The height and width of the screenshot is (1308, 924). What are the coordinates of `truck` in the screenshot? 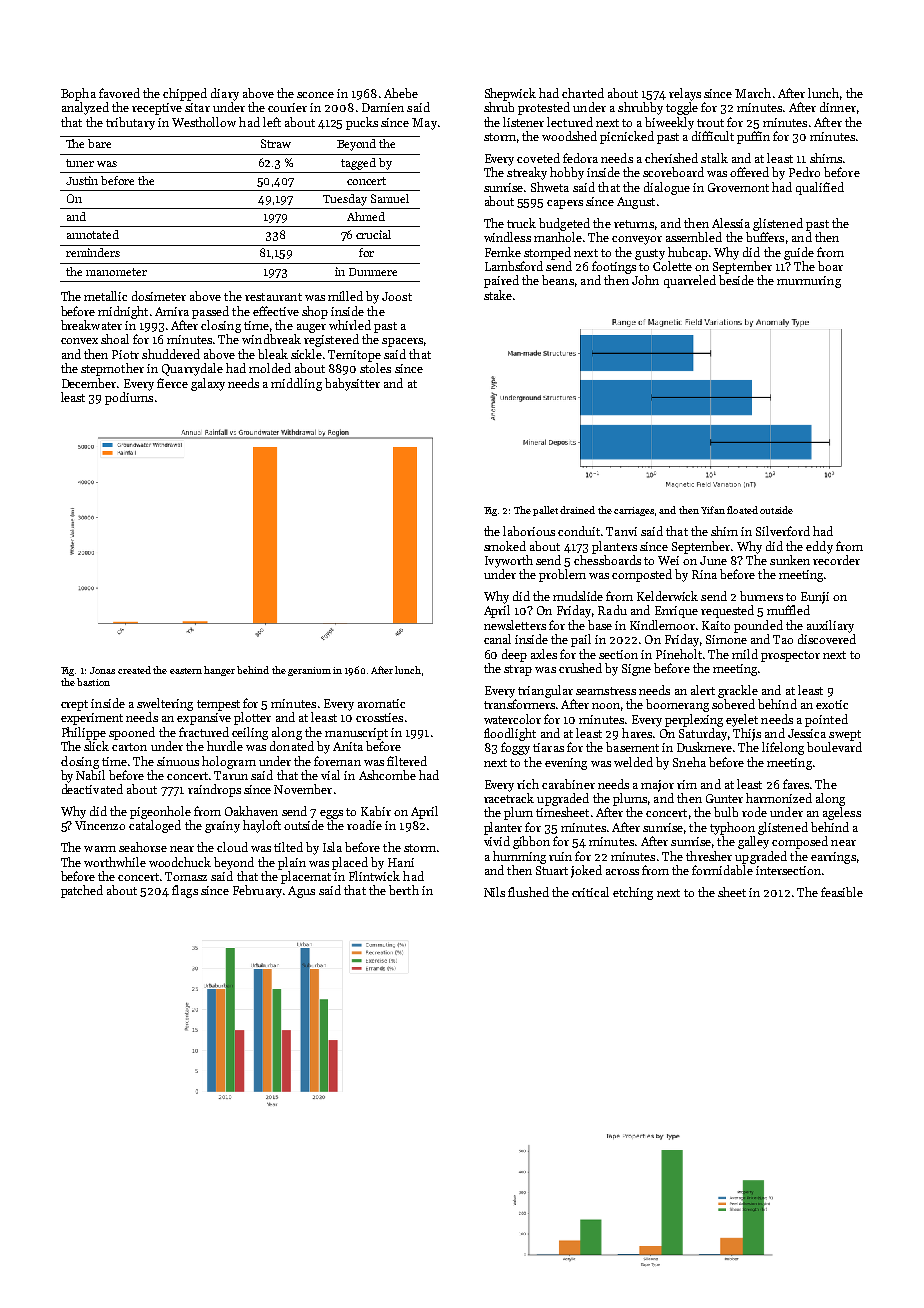 It's located at (521, 223).
